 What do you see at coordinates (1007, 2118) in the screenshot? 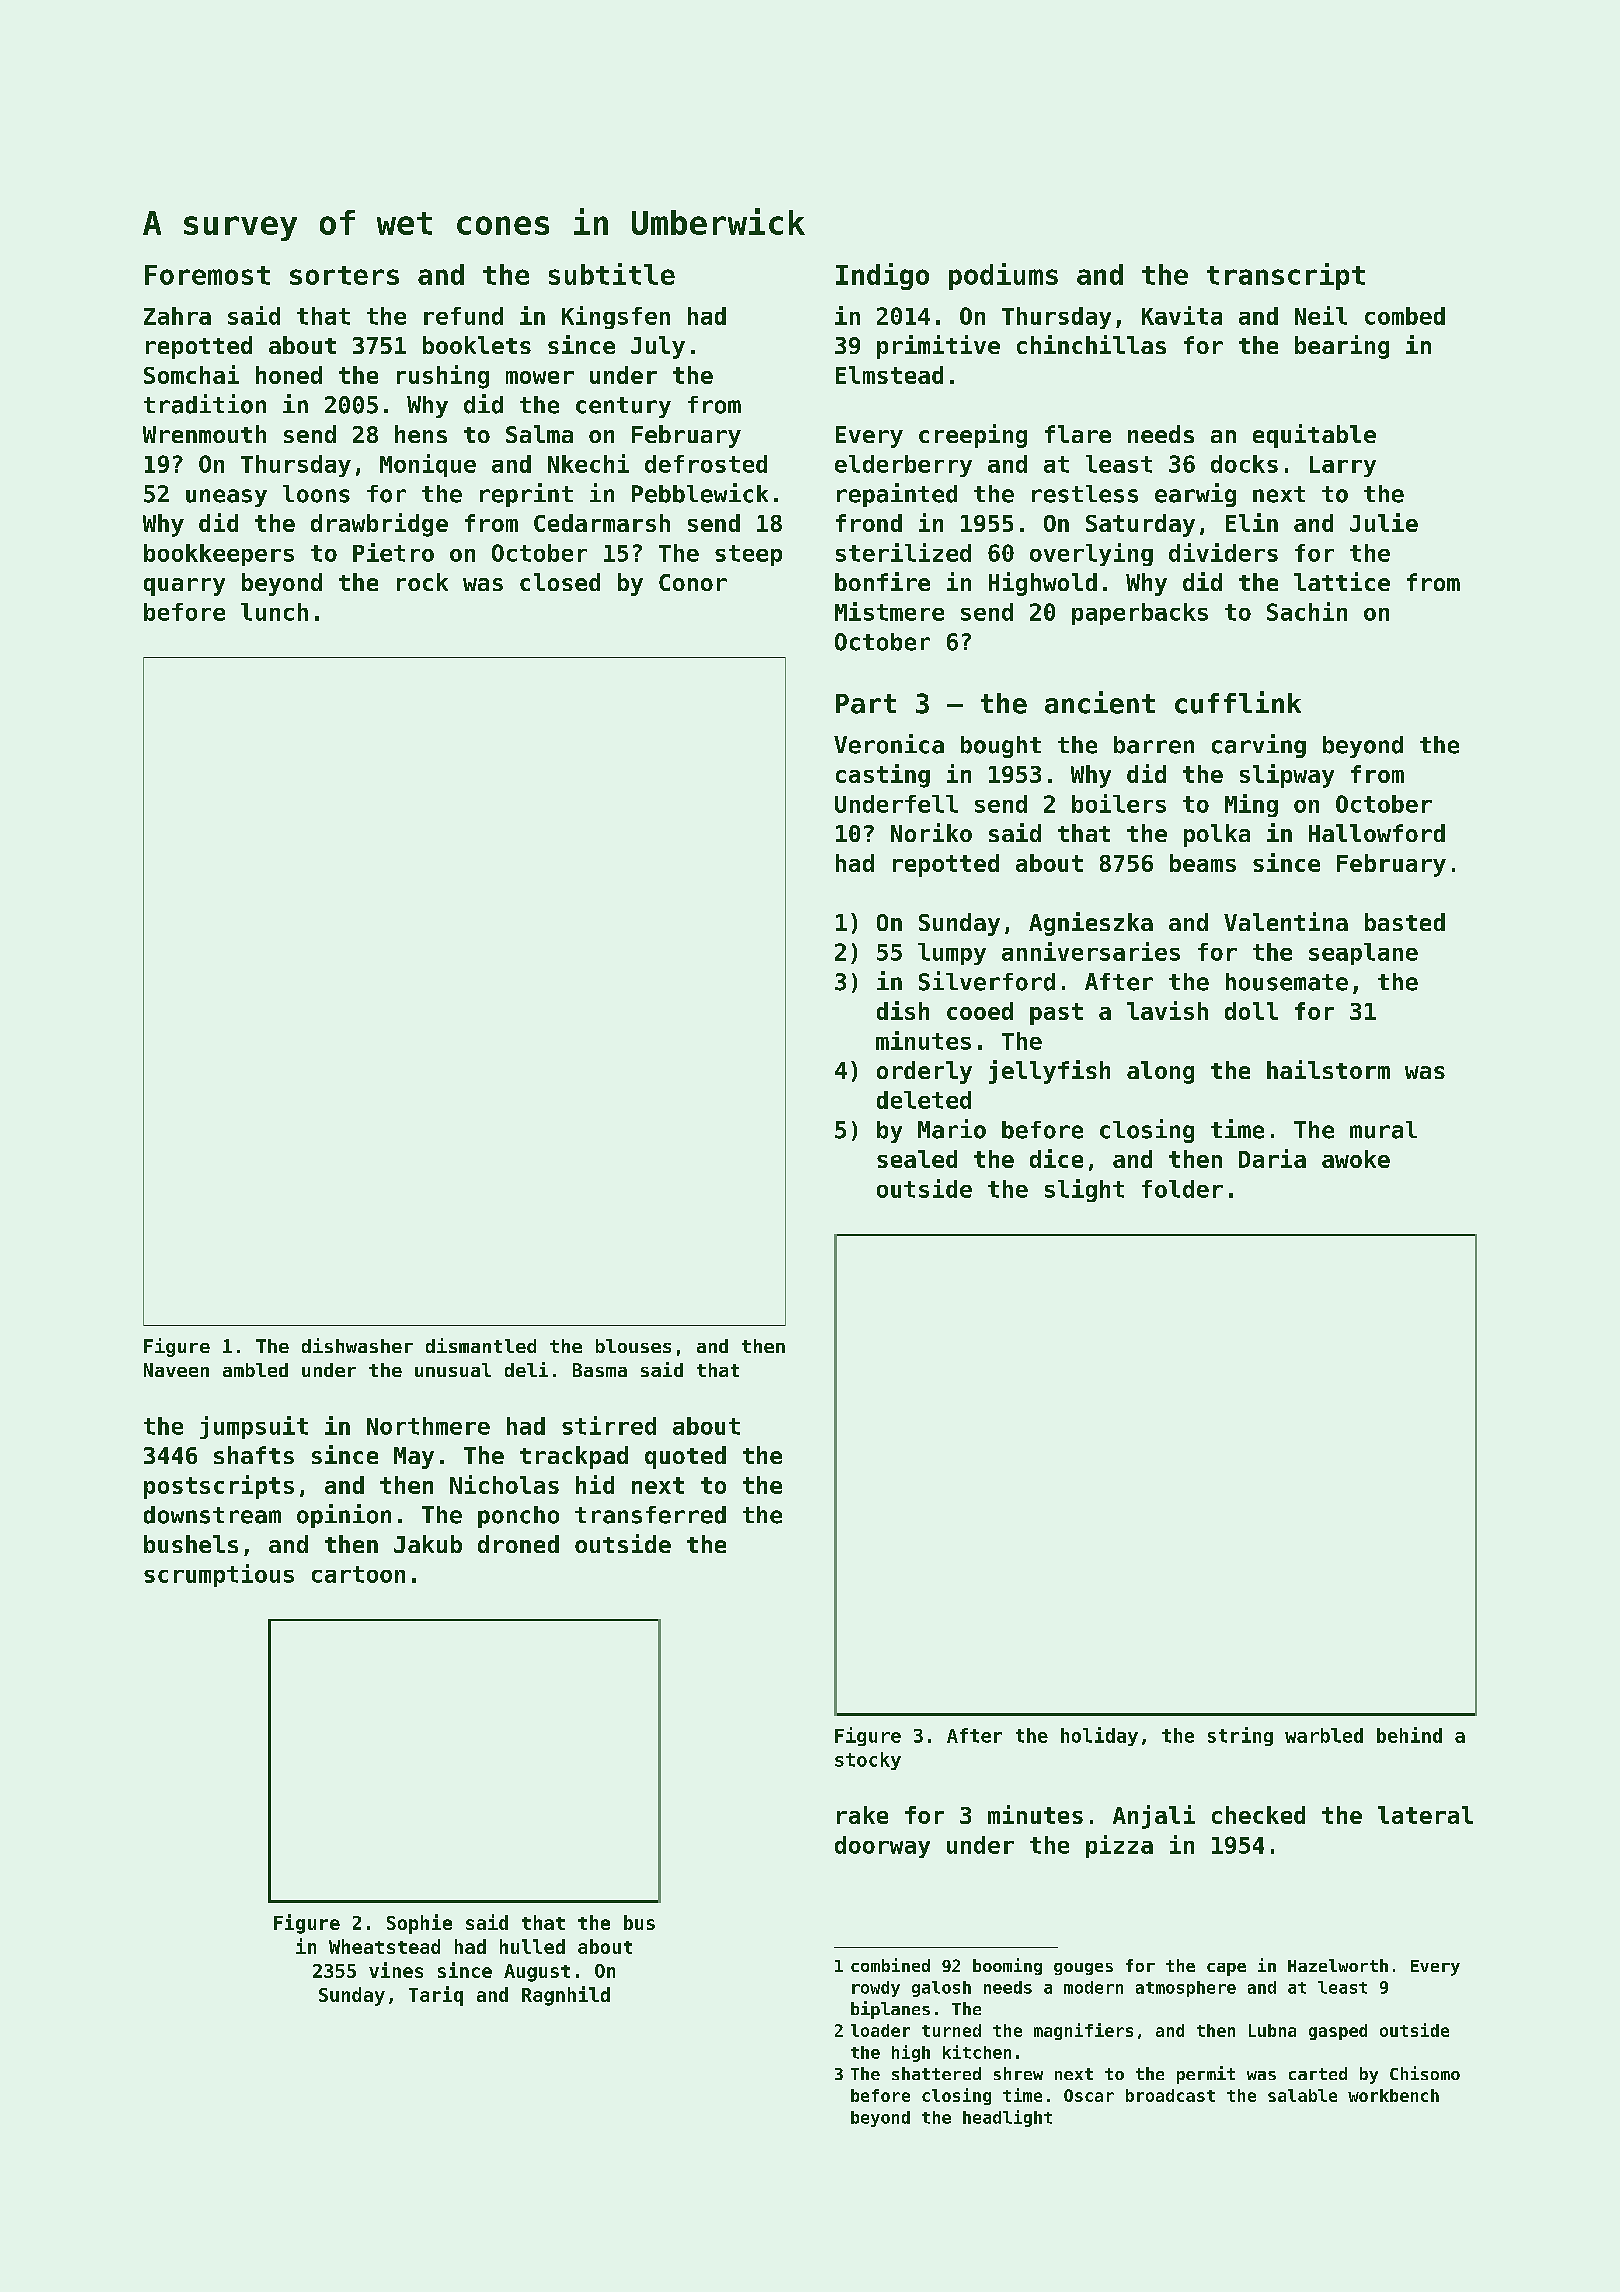
I see `headlight` at bounding box center [1007, 2118].
